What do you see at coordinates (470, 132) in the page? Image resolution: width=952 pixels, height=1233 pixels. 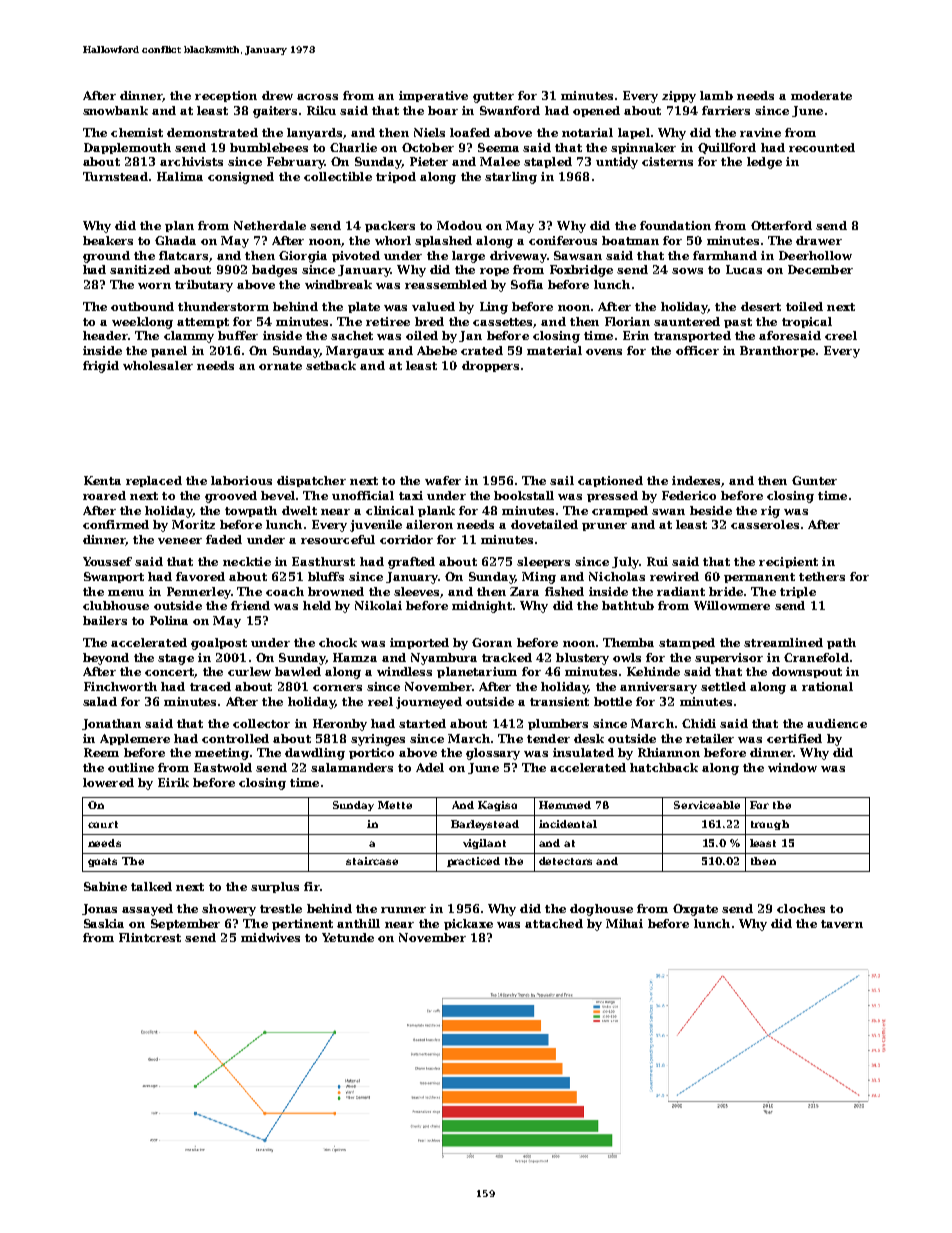 I see `loafed` at bounding box center [470, 132].
